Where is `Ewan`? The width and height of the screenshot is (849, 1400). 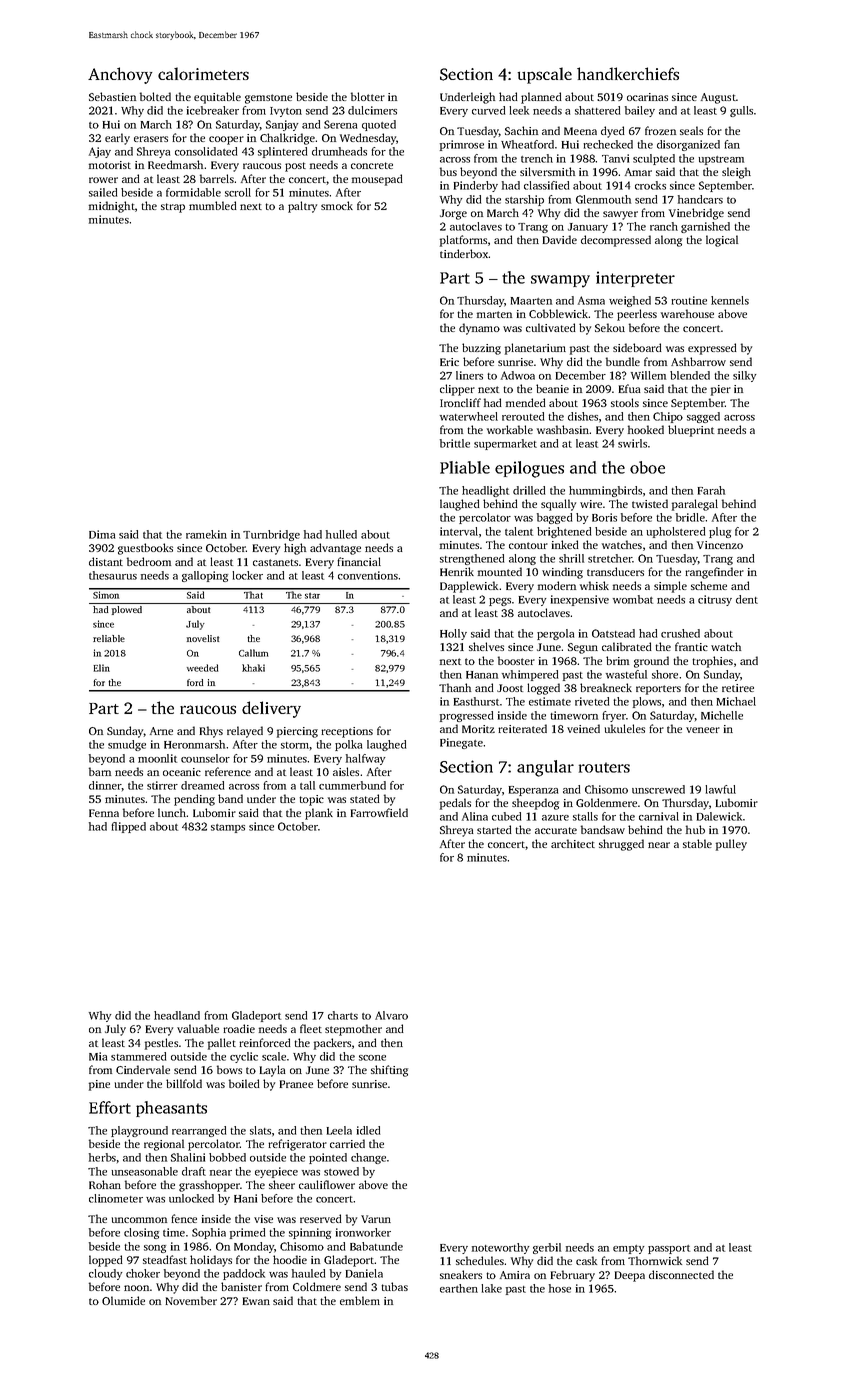 Ewan is located at coordinates (256, 1301).
